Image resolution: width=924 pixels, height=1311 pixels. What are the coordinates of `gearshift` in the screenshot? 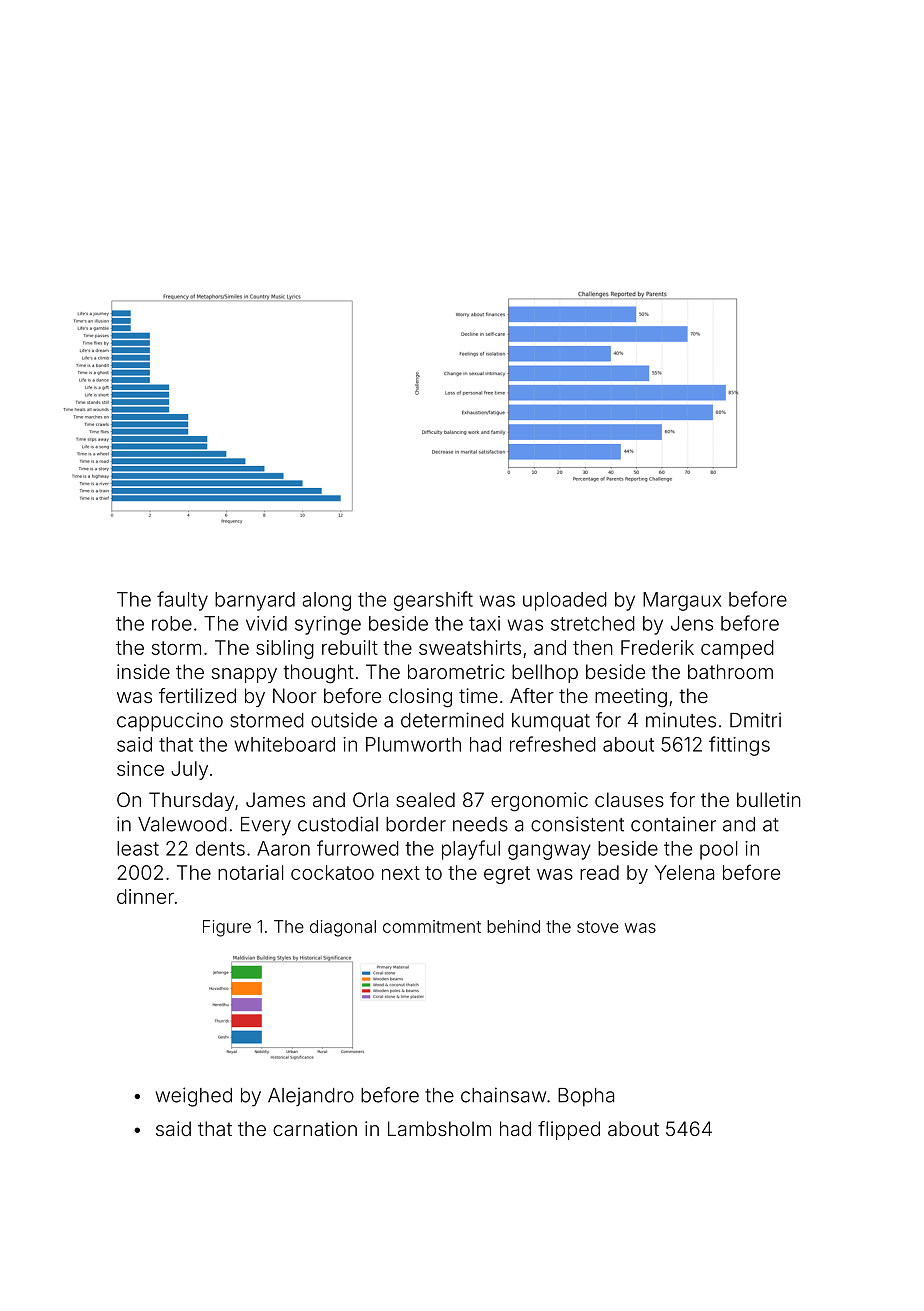 It's located at (433, 601).
